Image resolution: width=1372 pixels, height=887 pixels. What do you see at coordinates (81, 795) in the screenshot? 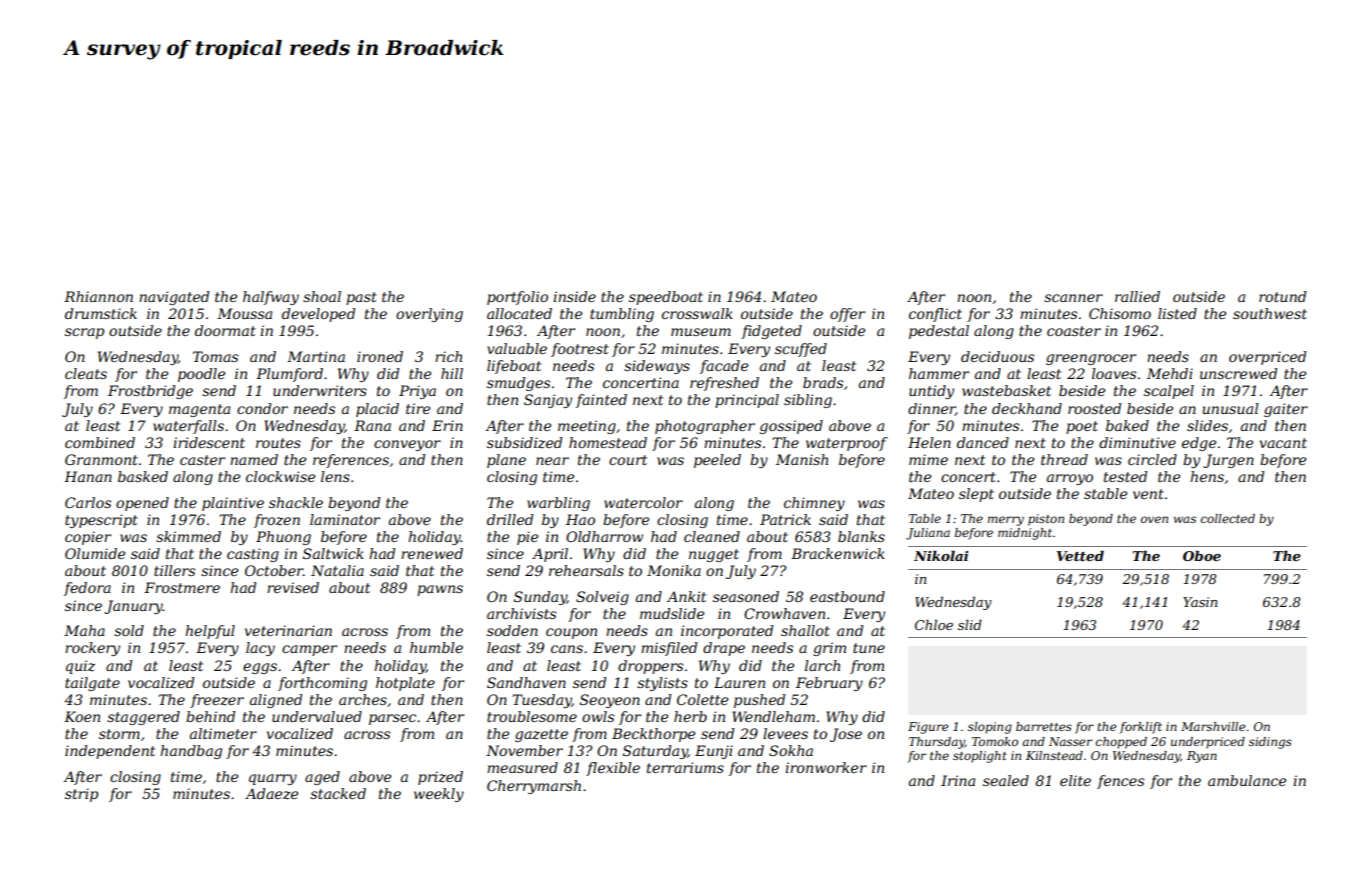
I see `strip` at bounding box center [81, 795].
